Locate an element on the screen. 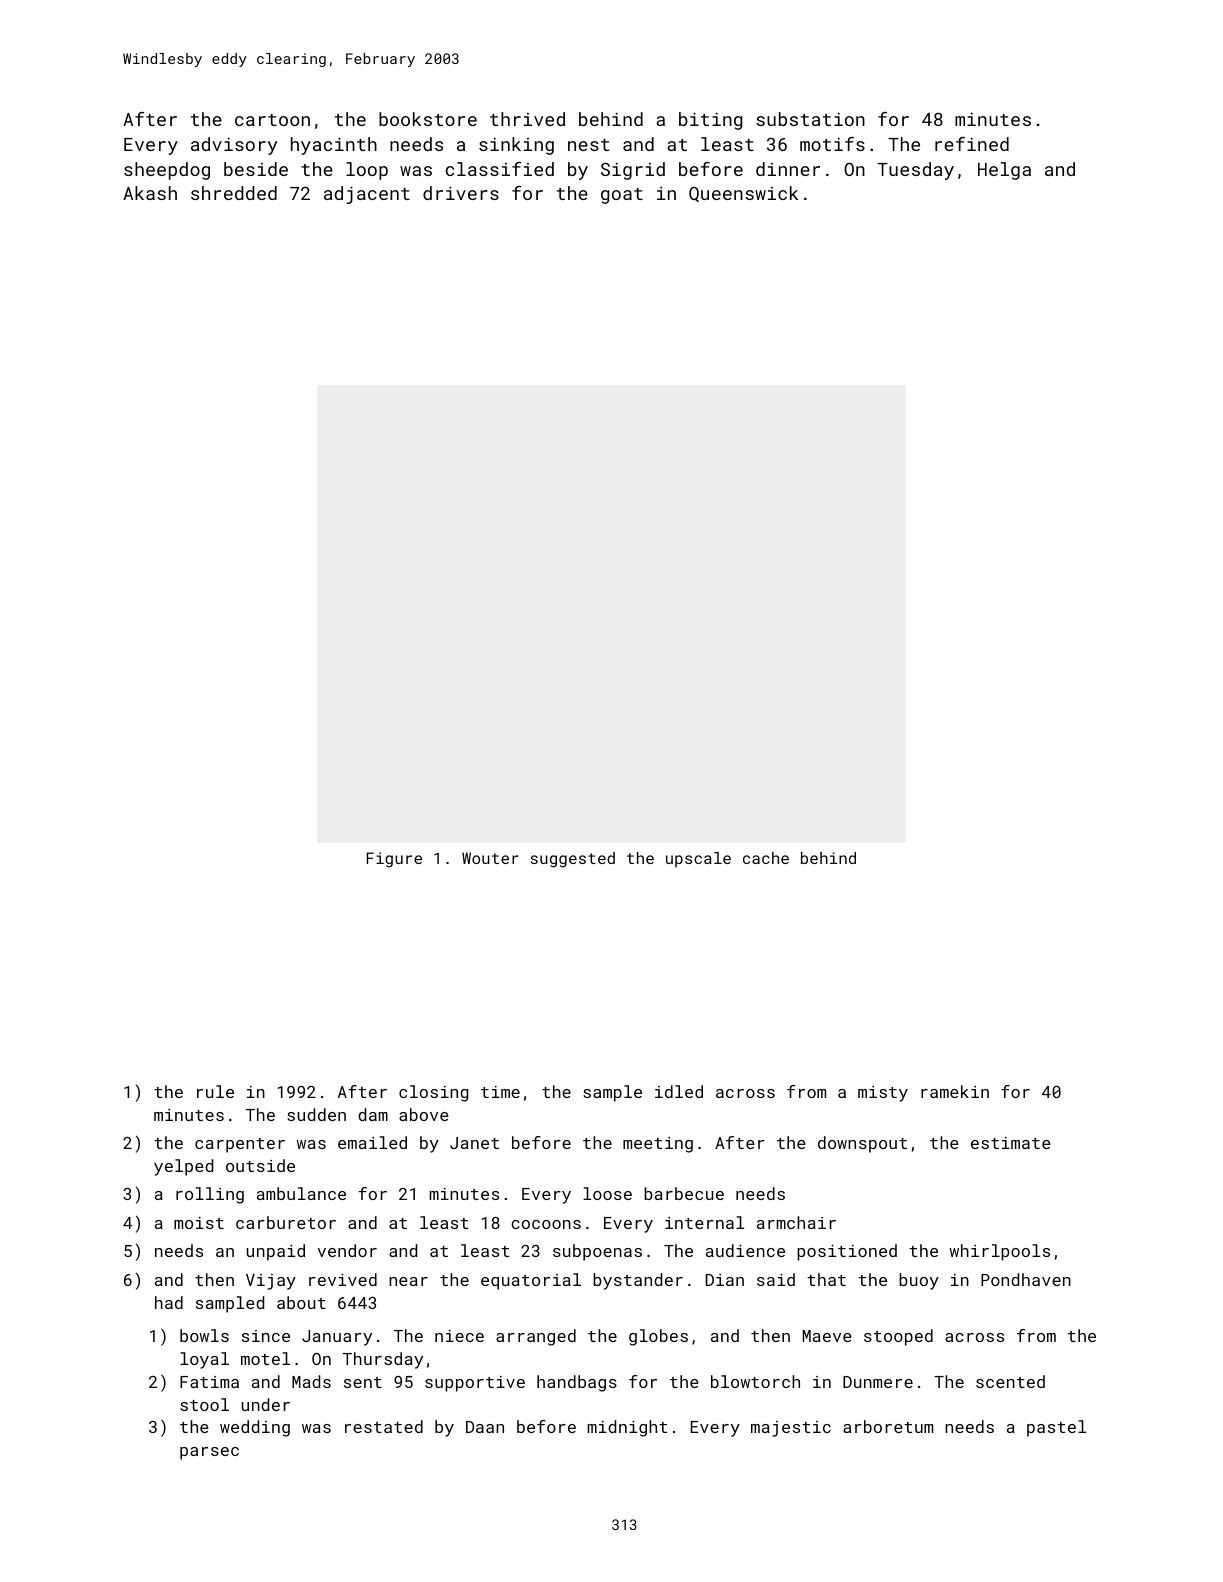 This screenshot has width=1223, height=1582. loop is located at coordinates (367, 171).
